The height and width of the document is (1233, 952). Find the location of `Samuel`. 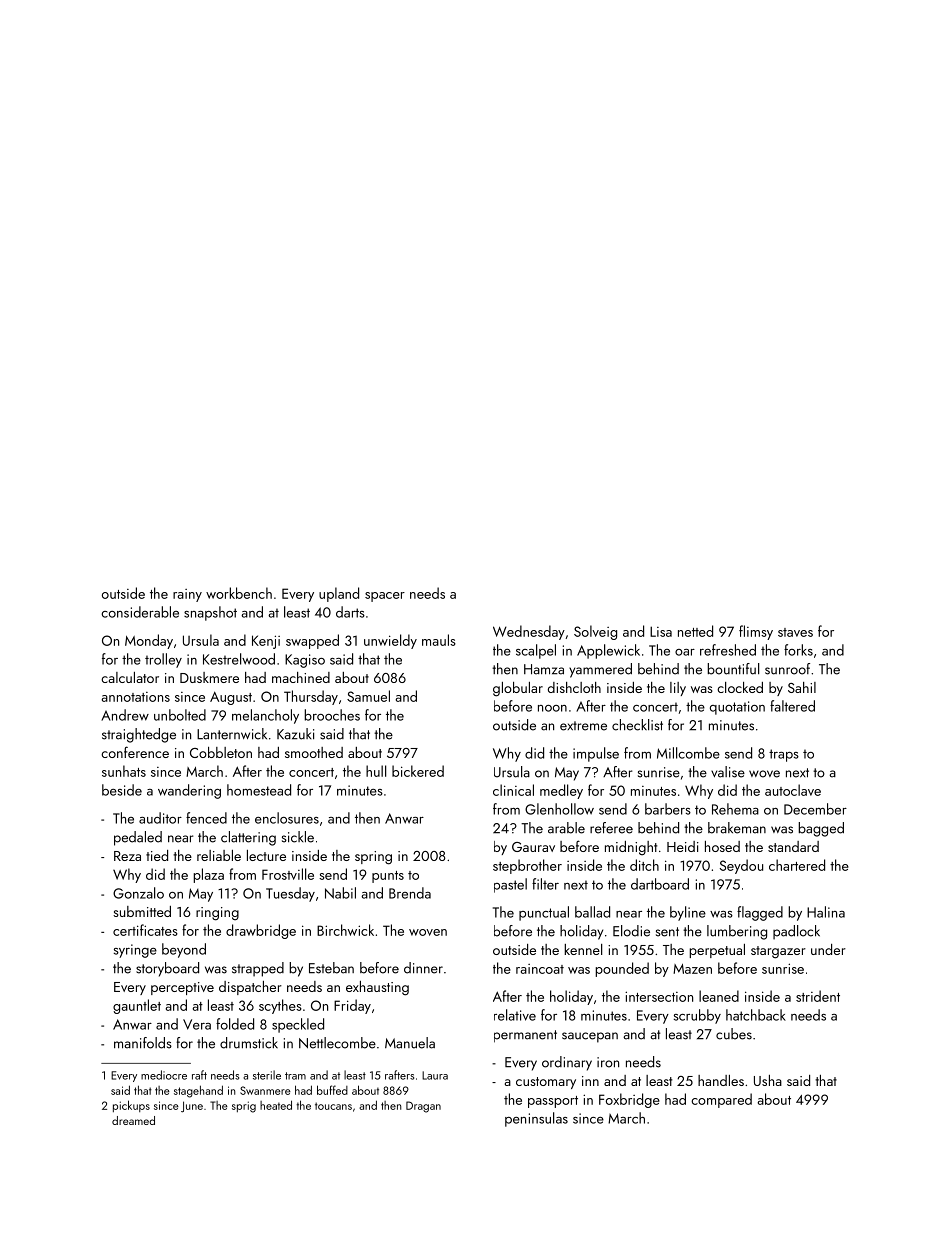

Samuel is located at coordinates (368, 696).
